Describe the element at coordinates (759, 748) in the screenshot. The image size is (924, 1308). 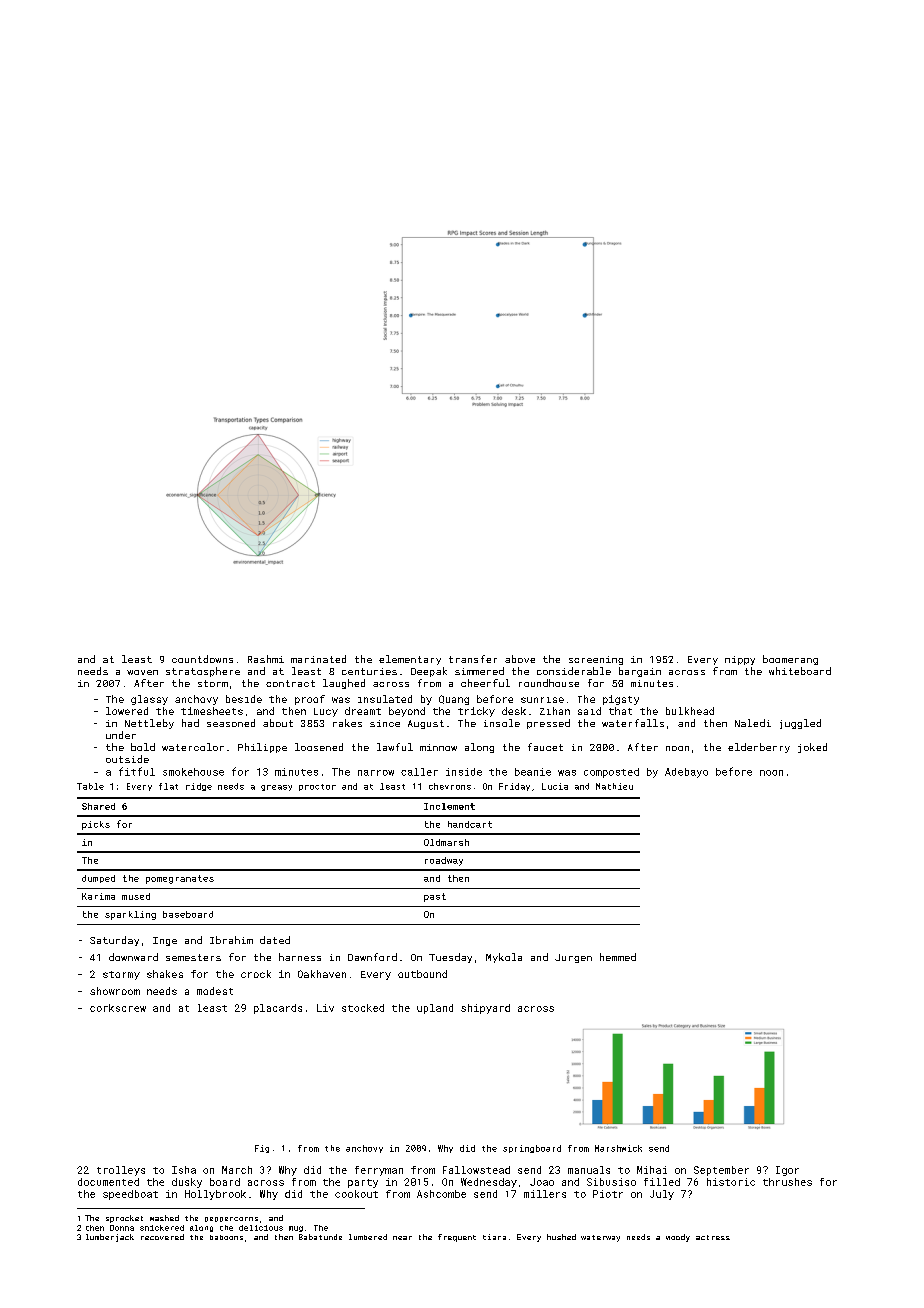
I see `elderberry` at that location.
